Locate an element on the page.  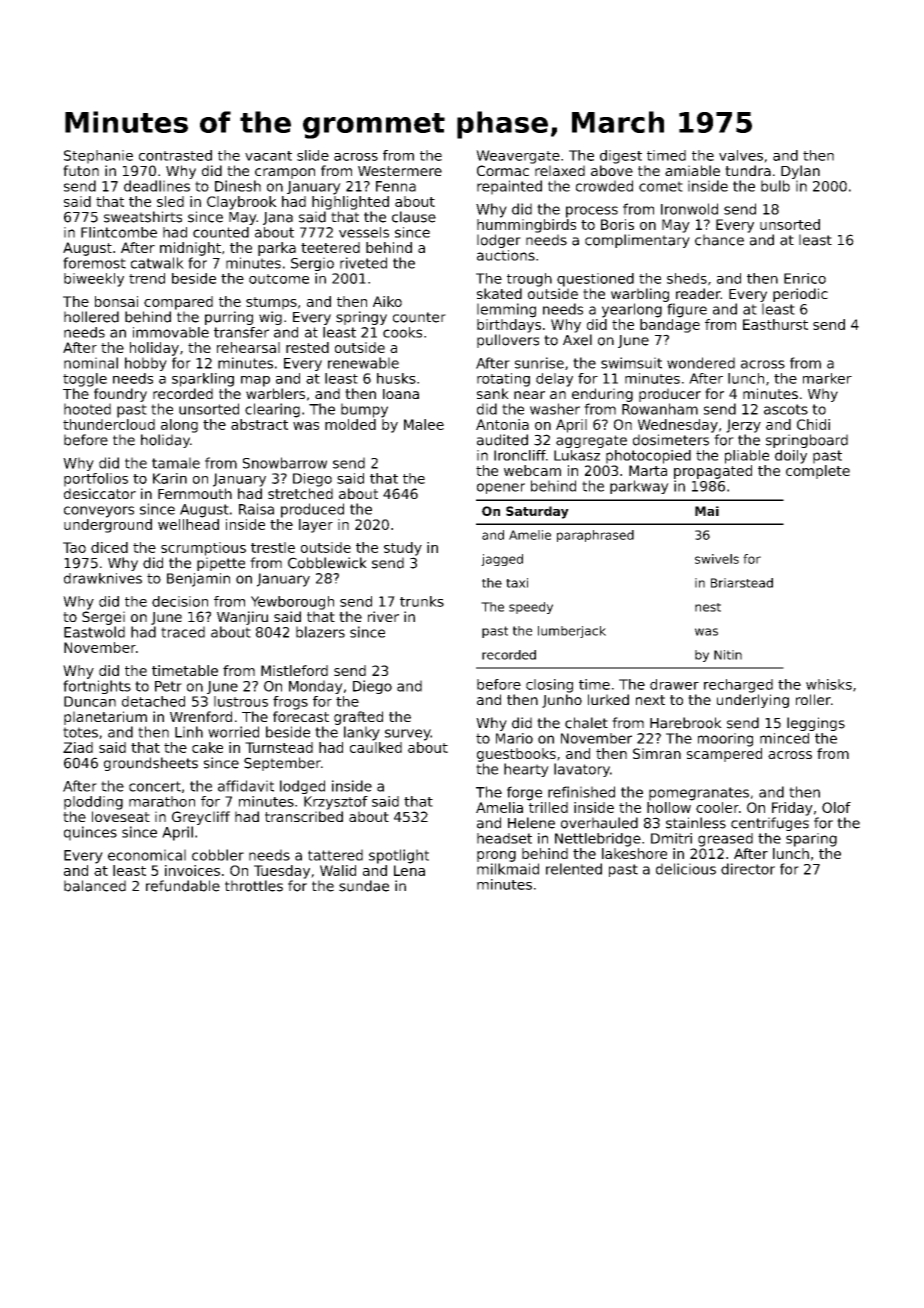
lavatory is located at coordinates (582, 770).
